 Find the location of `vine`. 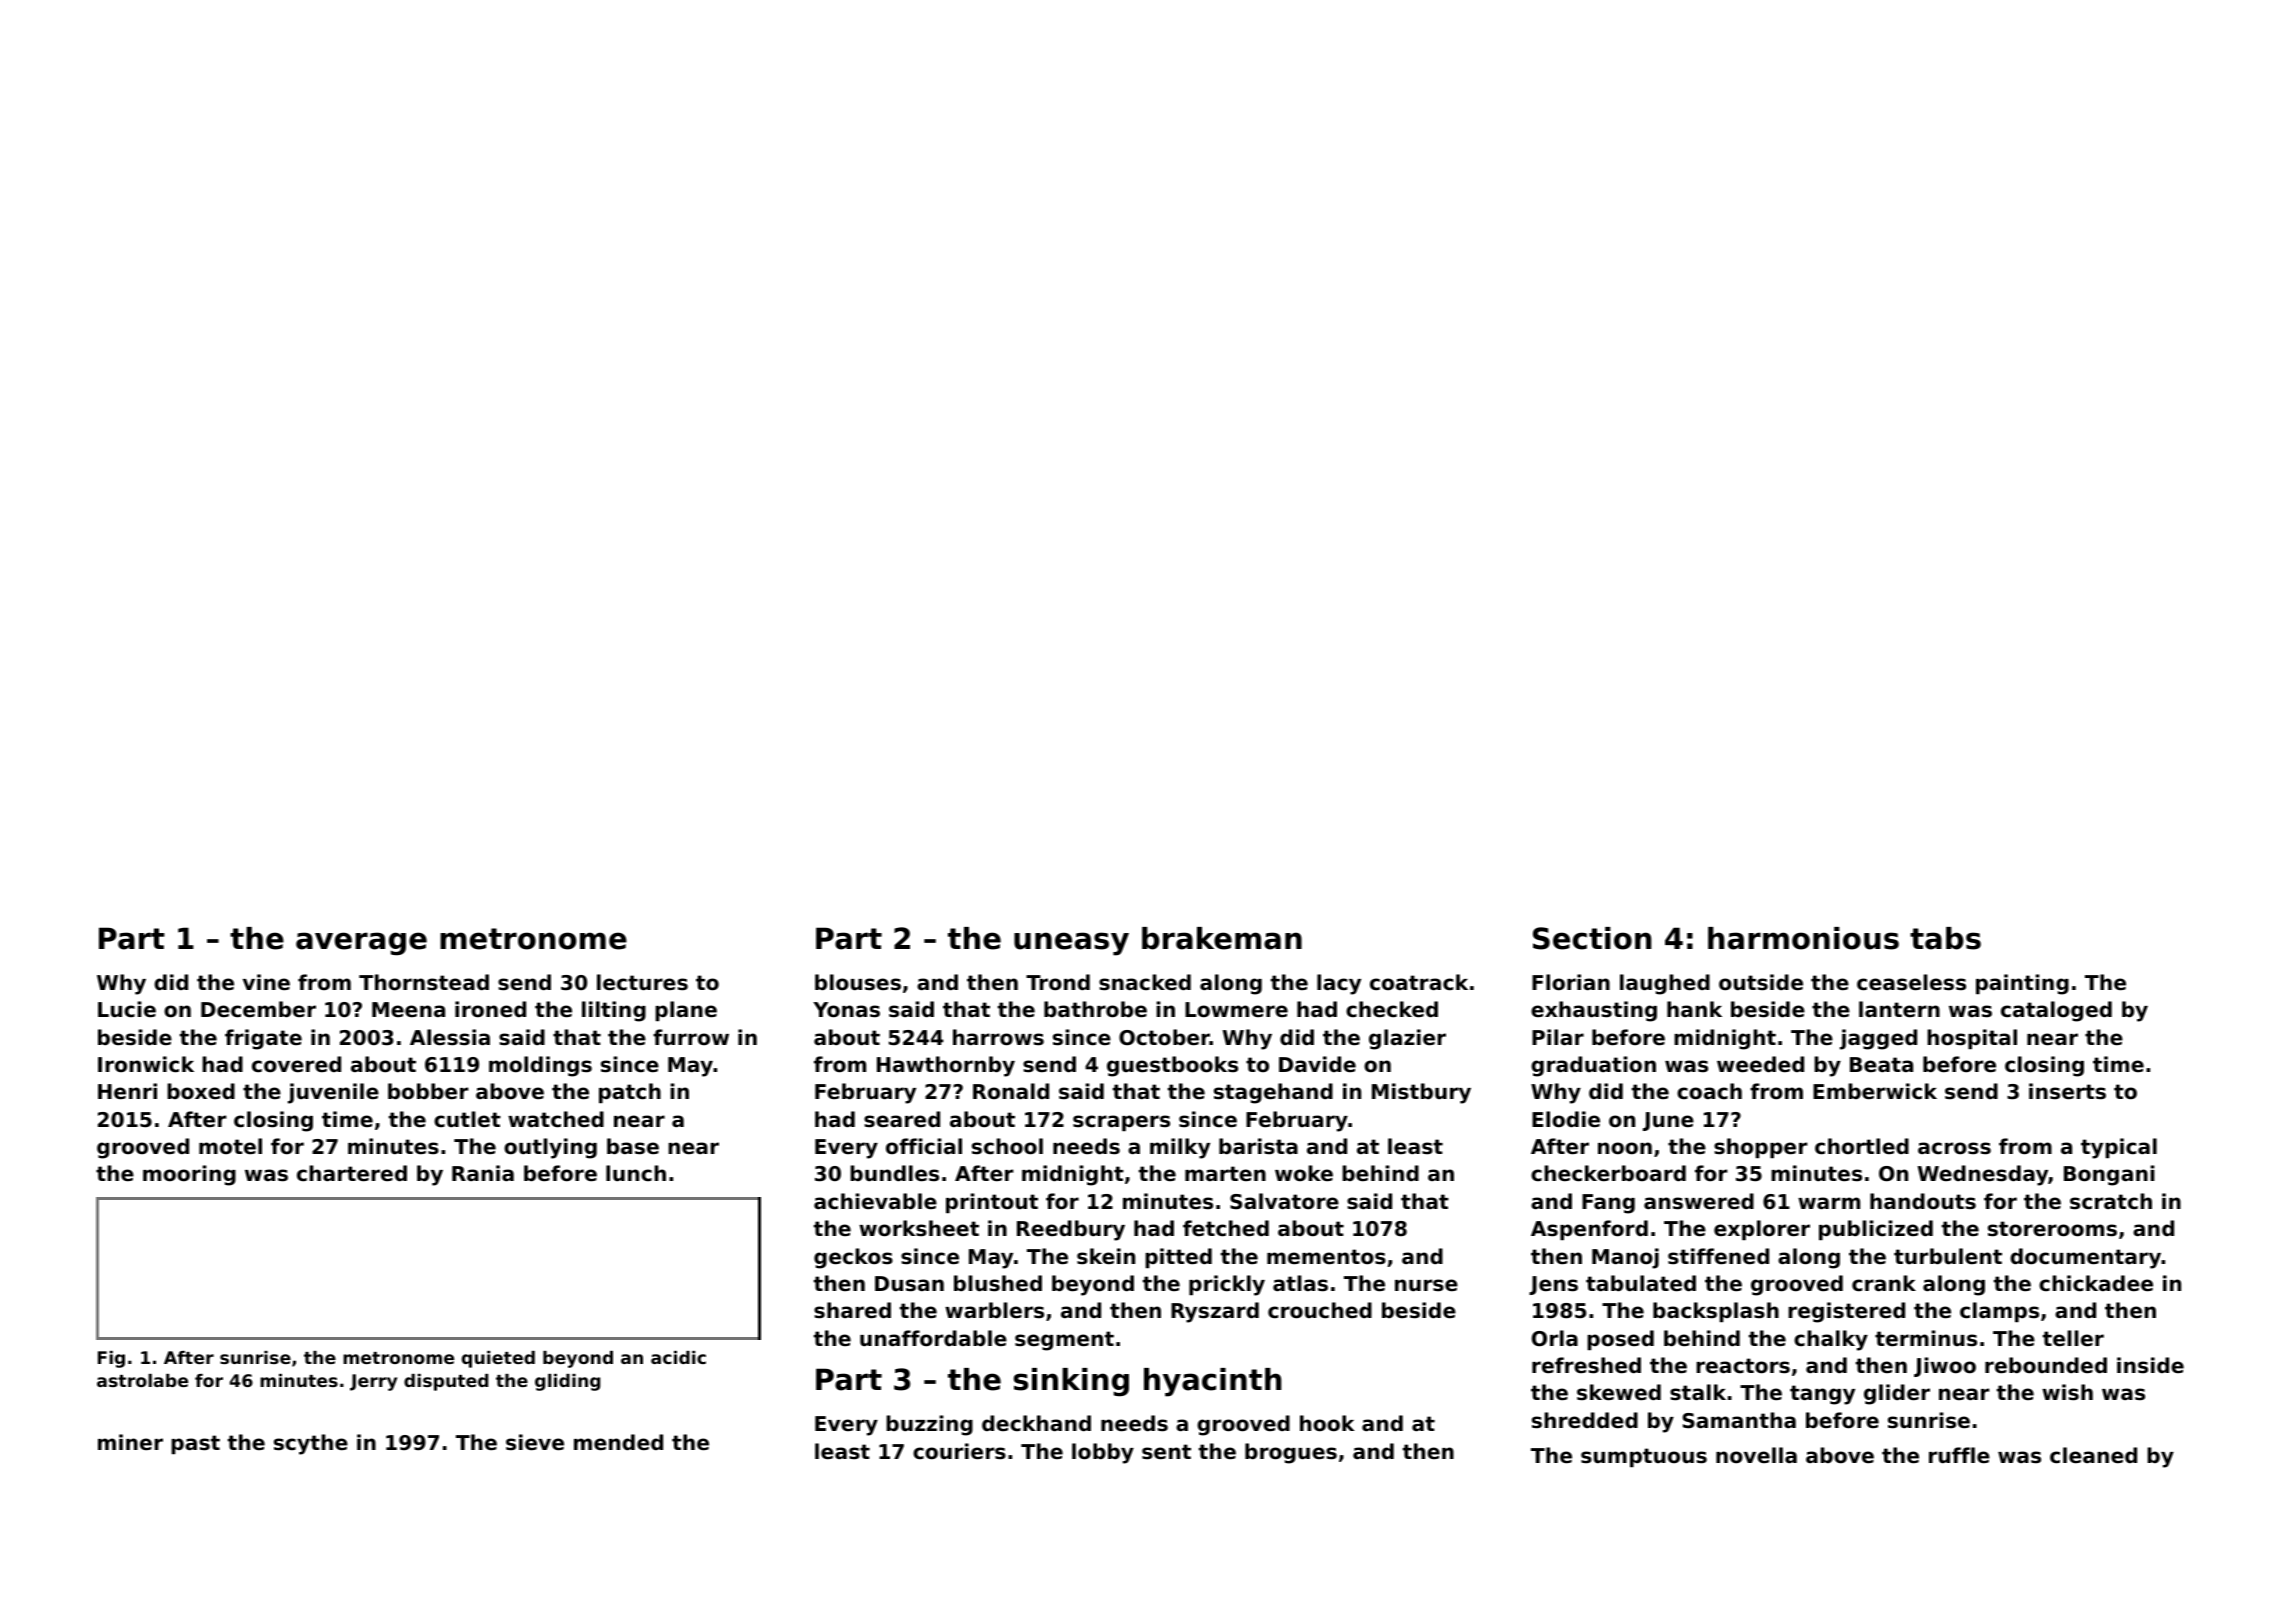

vine is located at coordinates (266, 982).
